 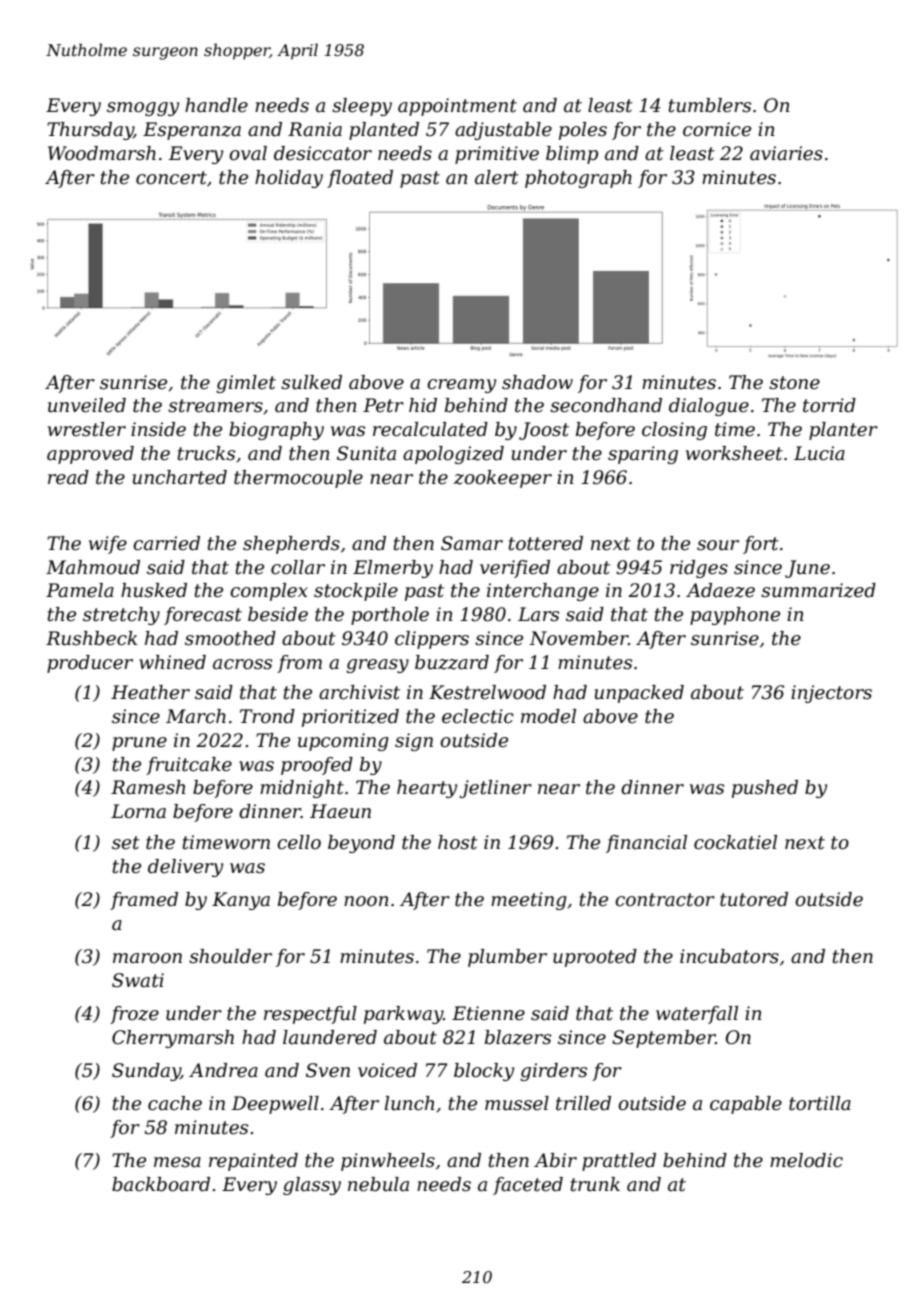 What do you see at coordinates (366, 453) in the document?
I see `Sunita` at bounding box center [366, 453].
